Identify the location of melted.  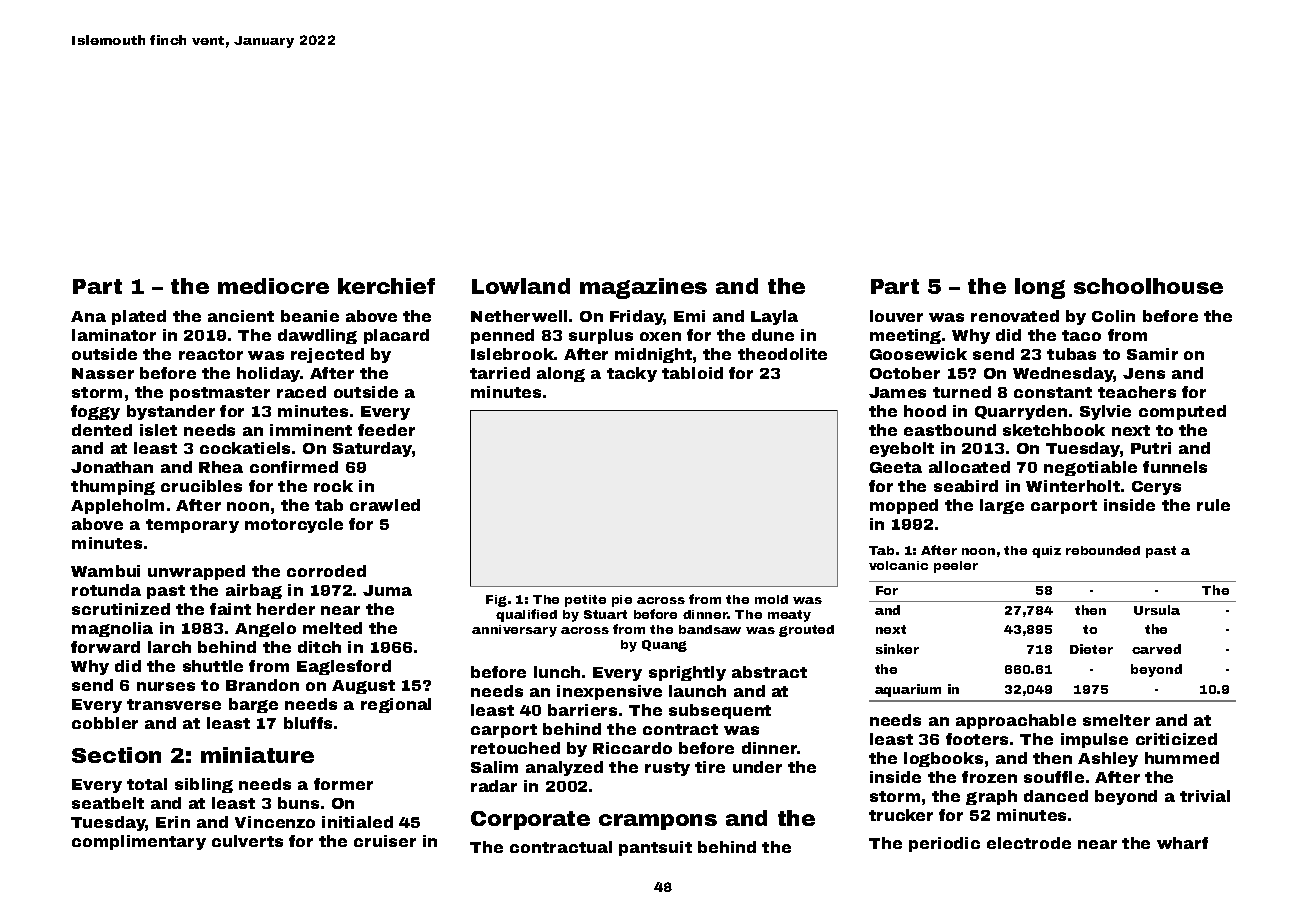
(332, 628).
